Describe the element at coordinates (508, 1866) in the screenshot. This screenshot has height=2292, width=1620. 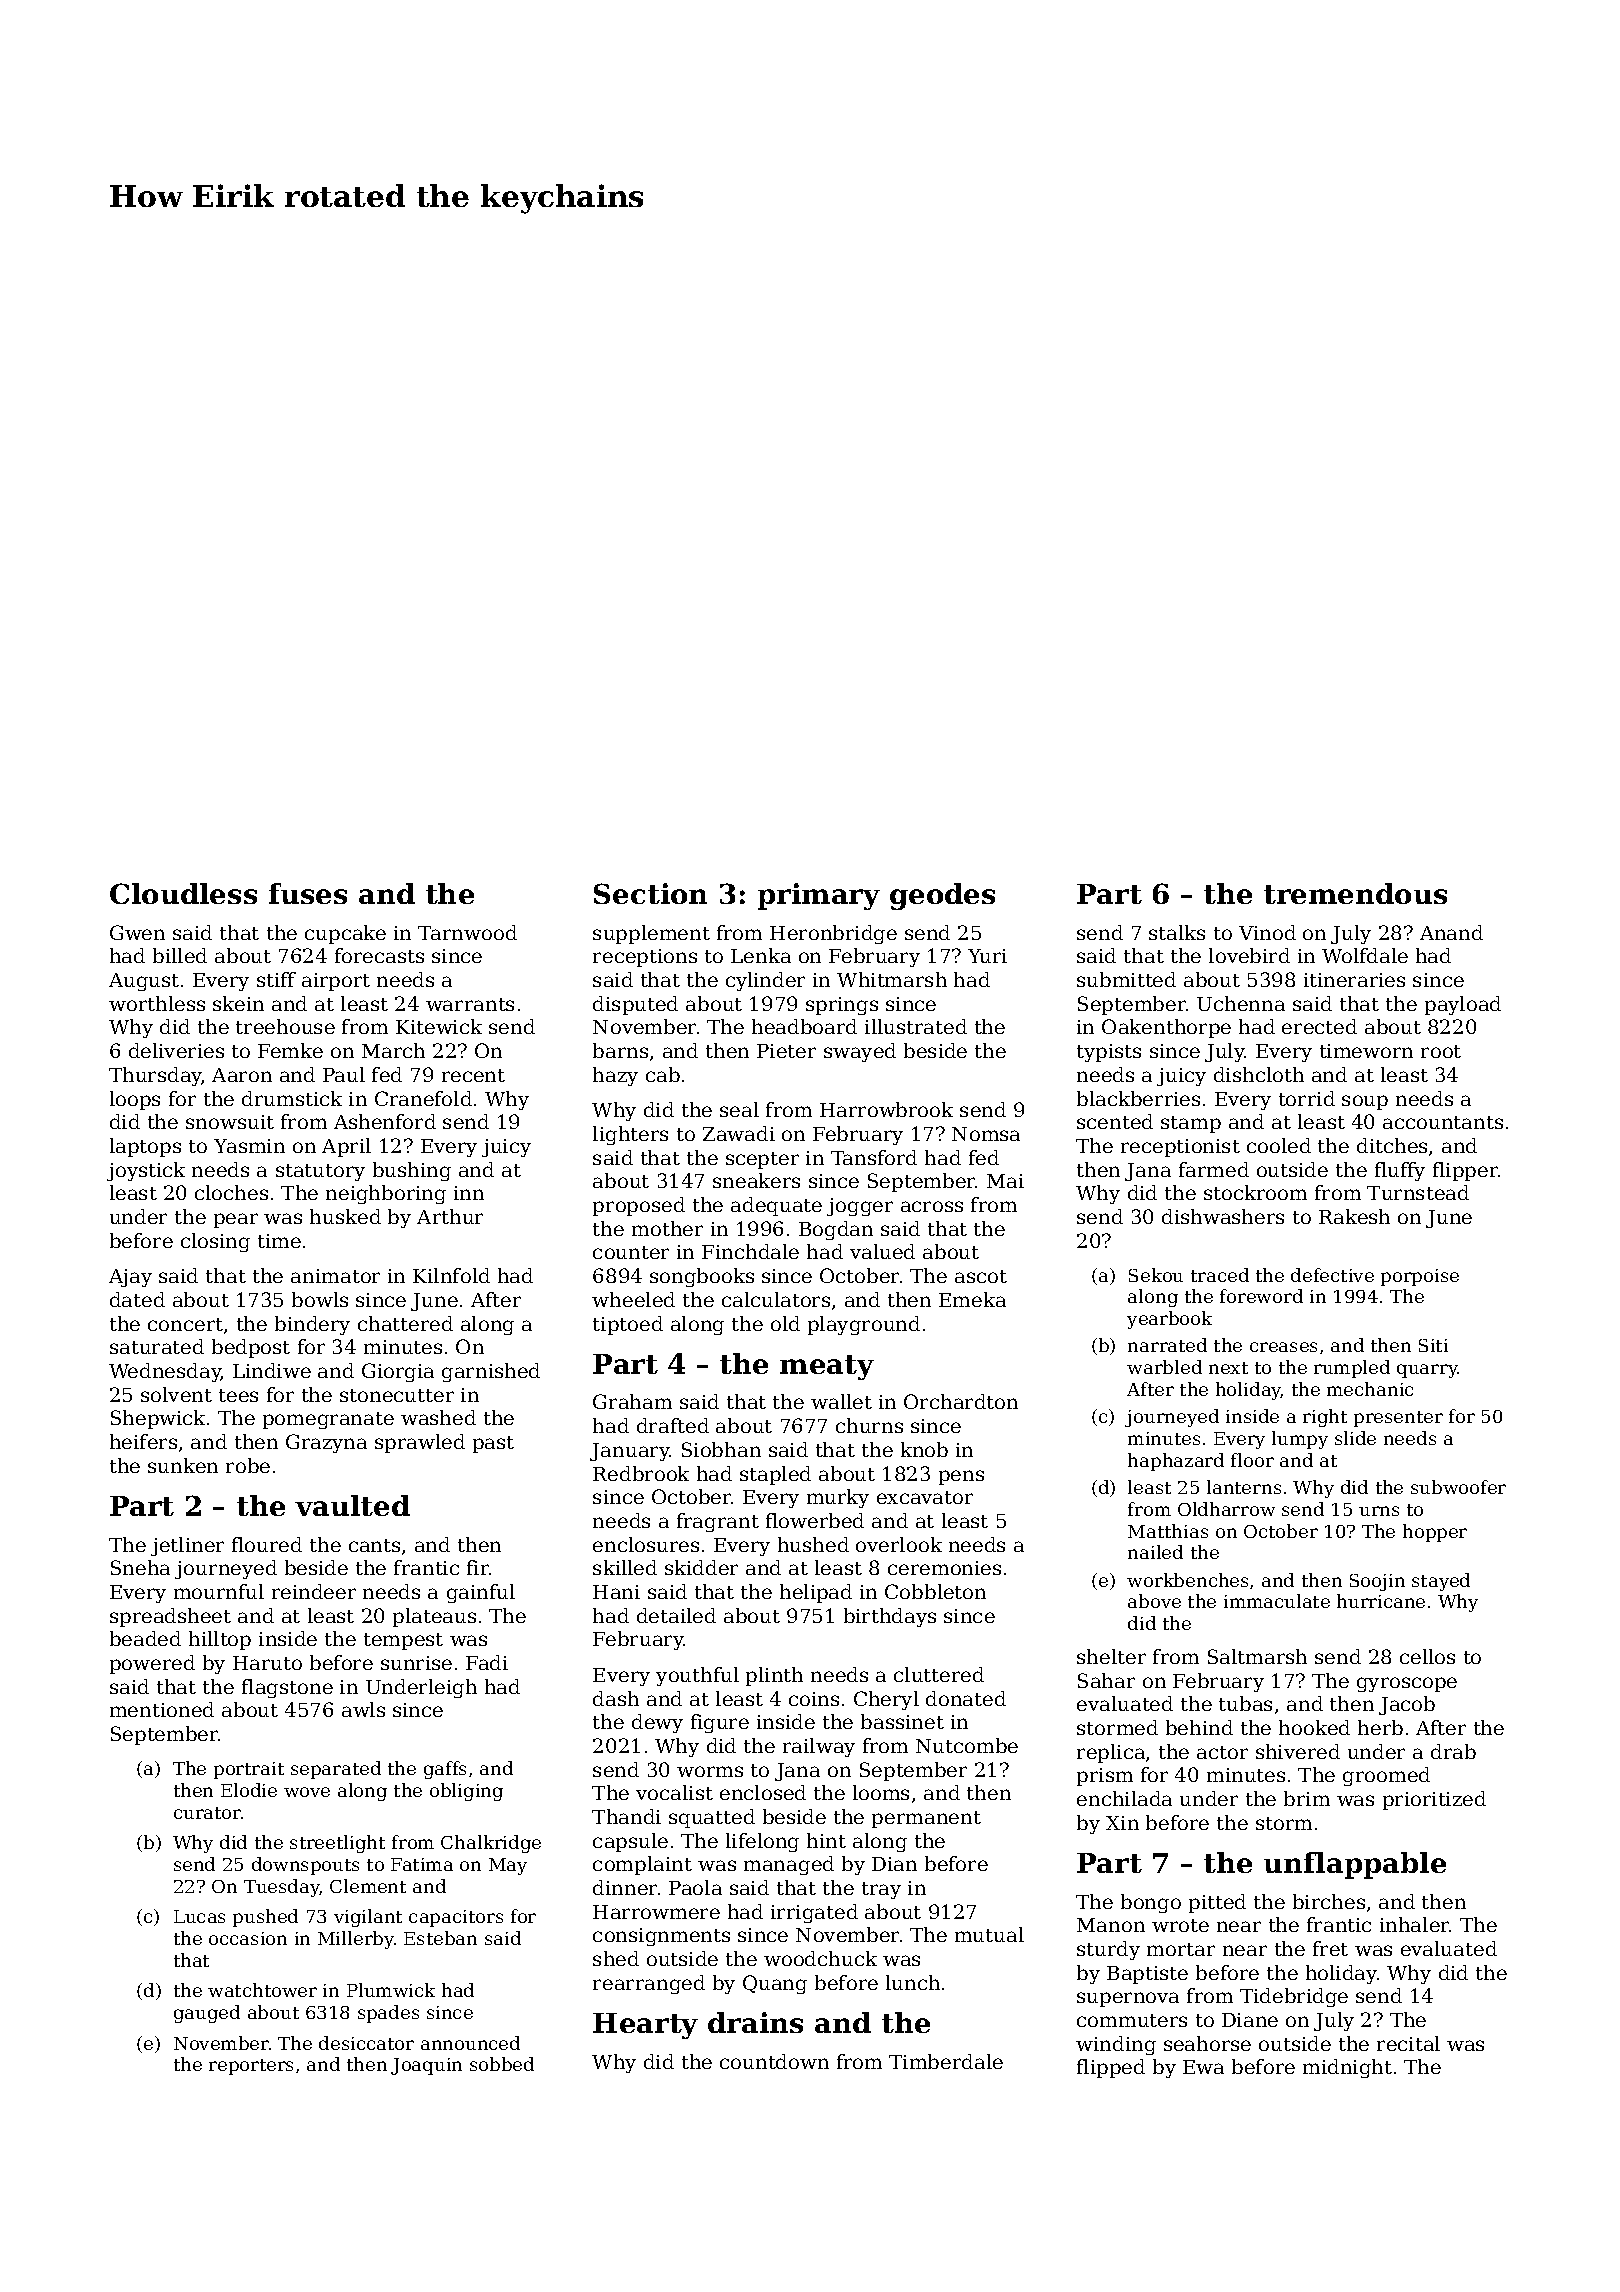
I see `May` at that location.
